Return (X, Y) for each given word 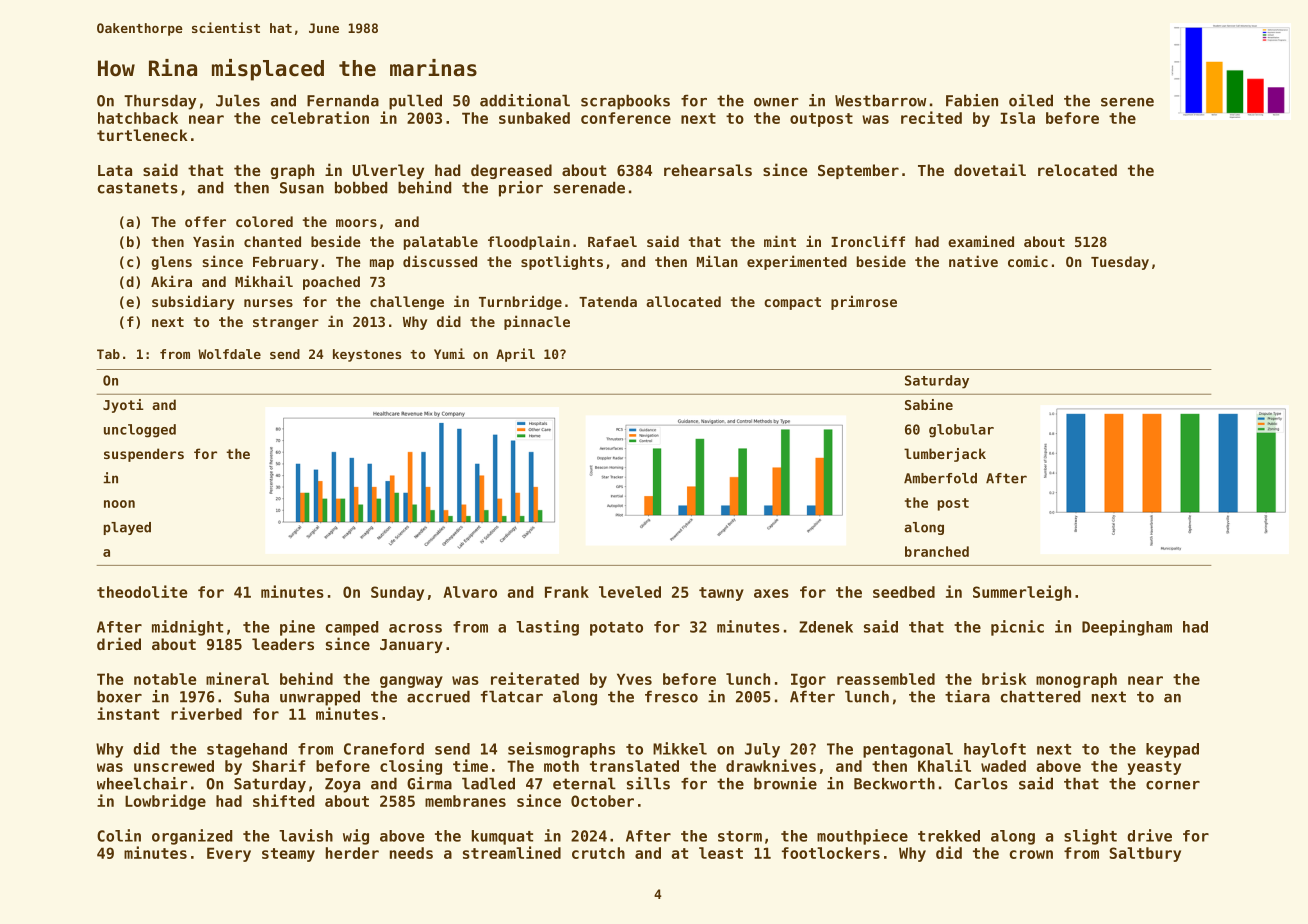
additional (525, 100)
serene (1127, 102)
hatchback (138, 118)
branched (937, 551)
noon (119, 504)
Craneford (384, 749)
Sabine (929, 404)
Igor (808, 680)
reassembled (886, 679)
